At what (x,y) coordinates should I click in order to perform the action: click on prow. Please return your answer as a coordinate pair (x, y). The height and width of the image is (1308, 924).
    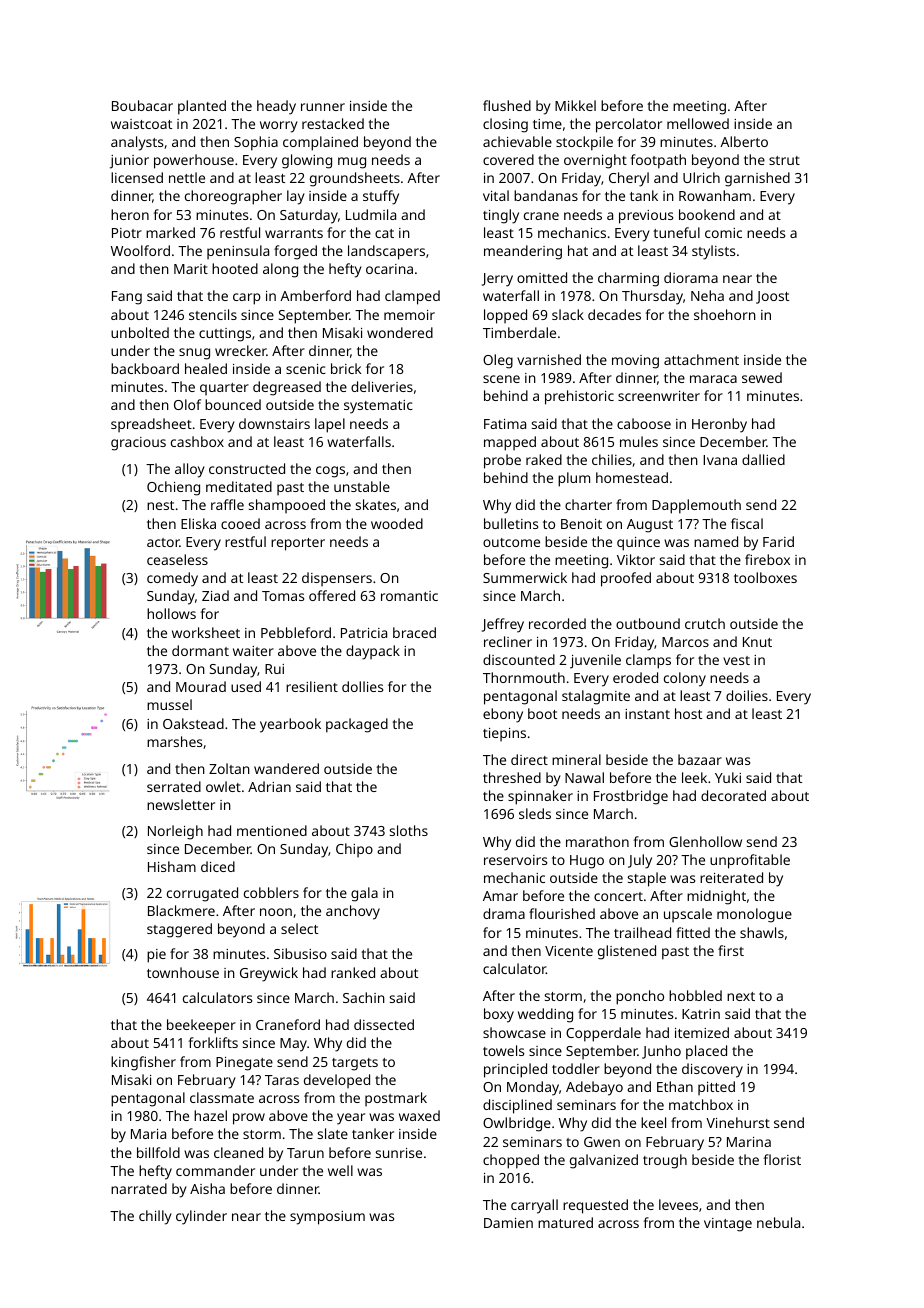
    Looking at the image, I should click on (249, 1119).
